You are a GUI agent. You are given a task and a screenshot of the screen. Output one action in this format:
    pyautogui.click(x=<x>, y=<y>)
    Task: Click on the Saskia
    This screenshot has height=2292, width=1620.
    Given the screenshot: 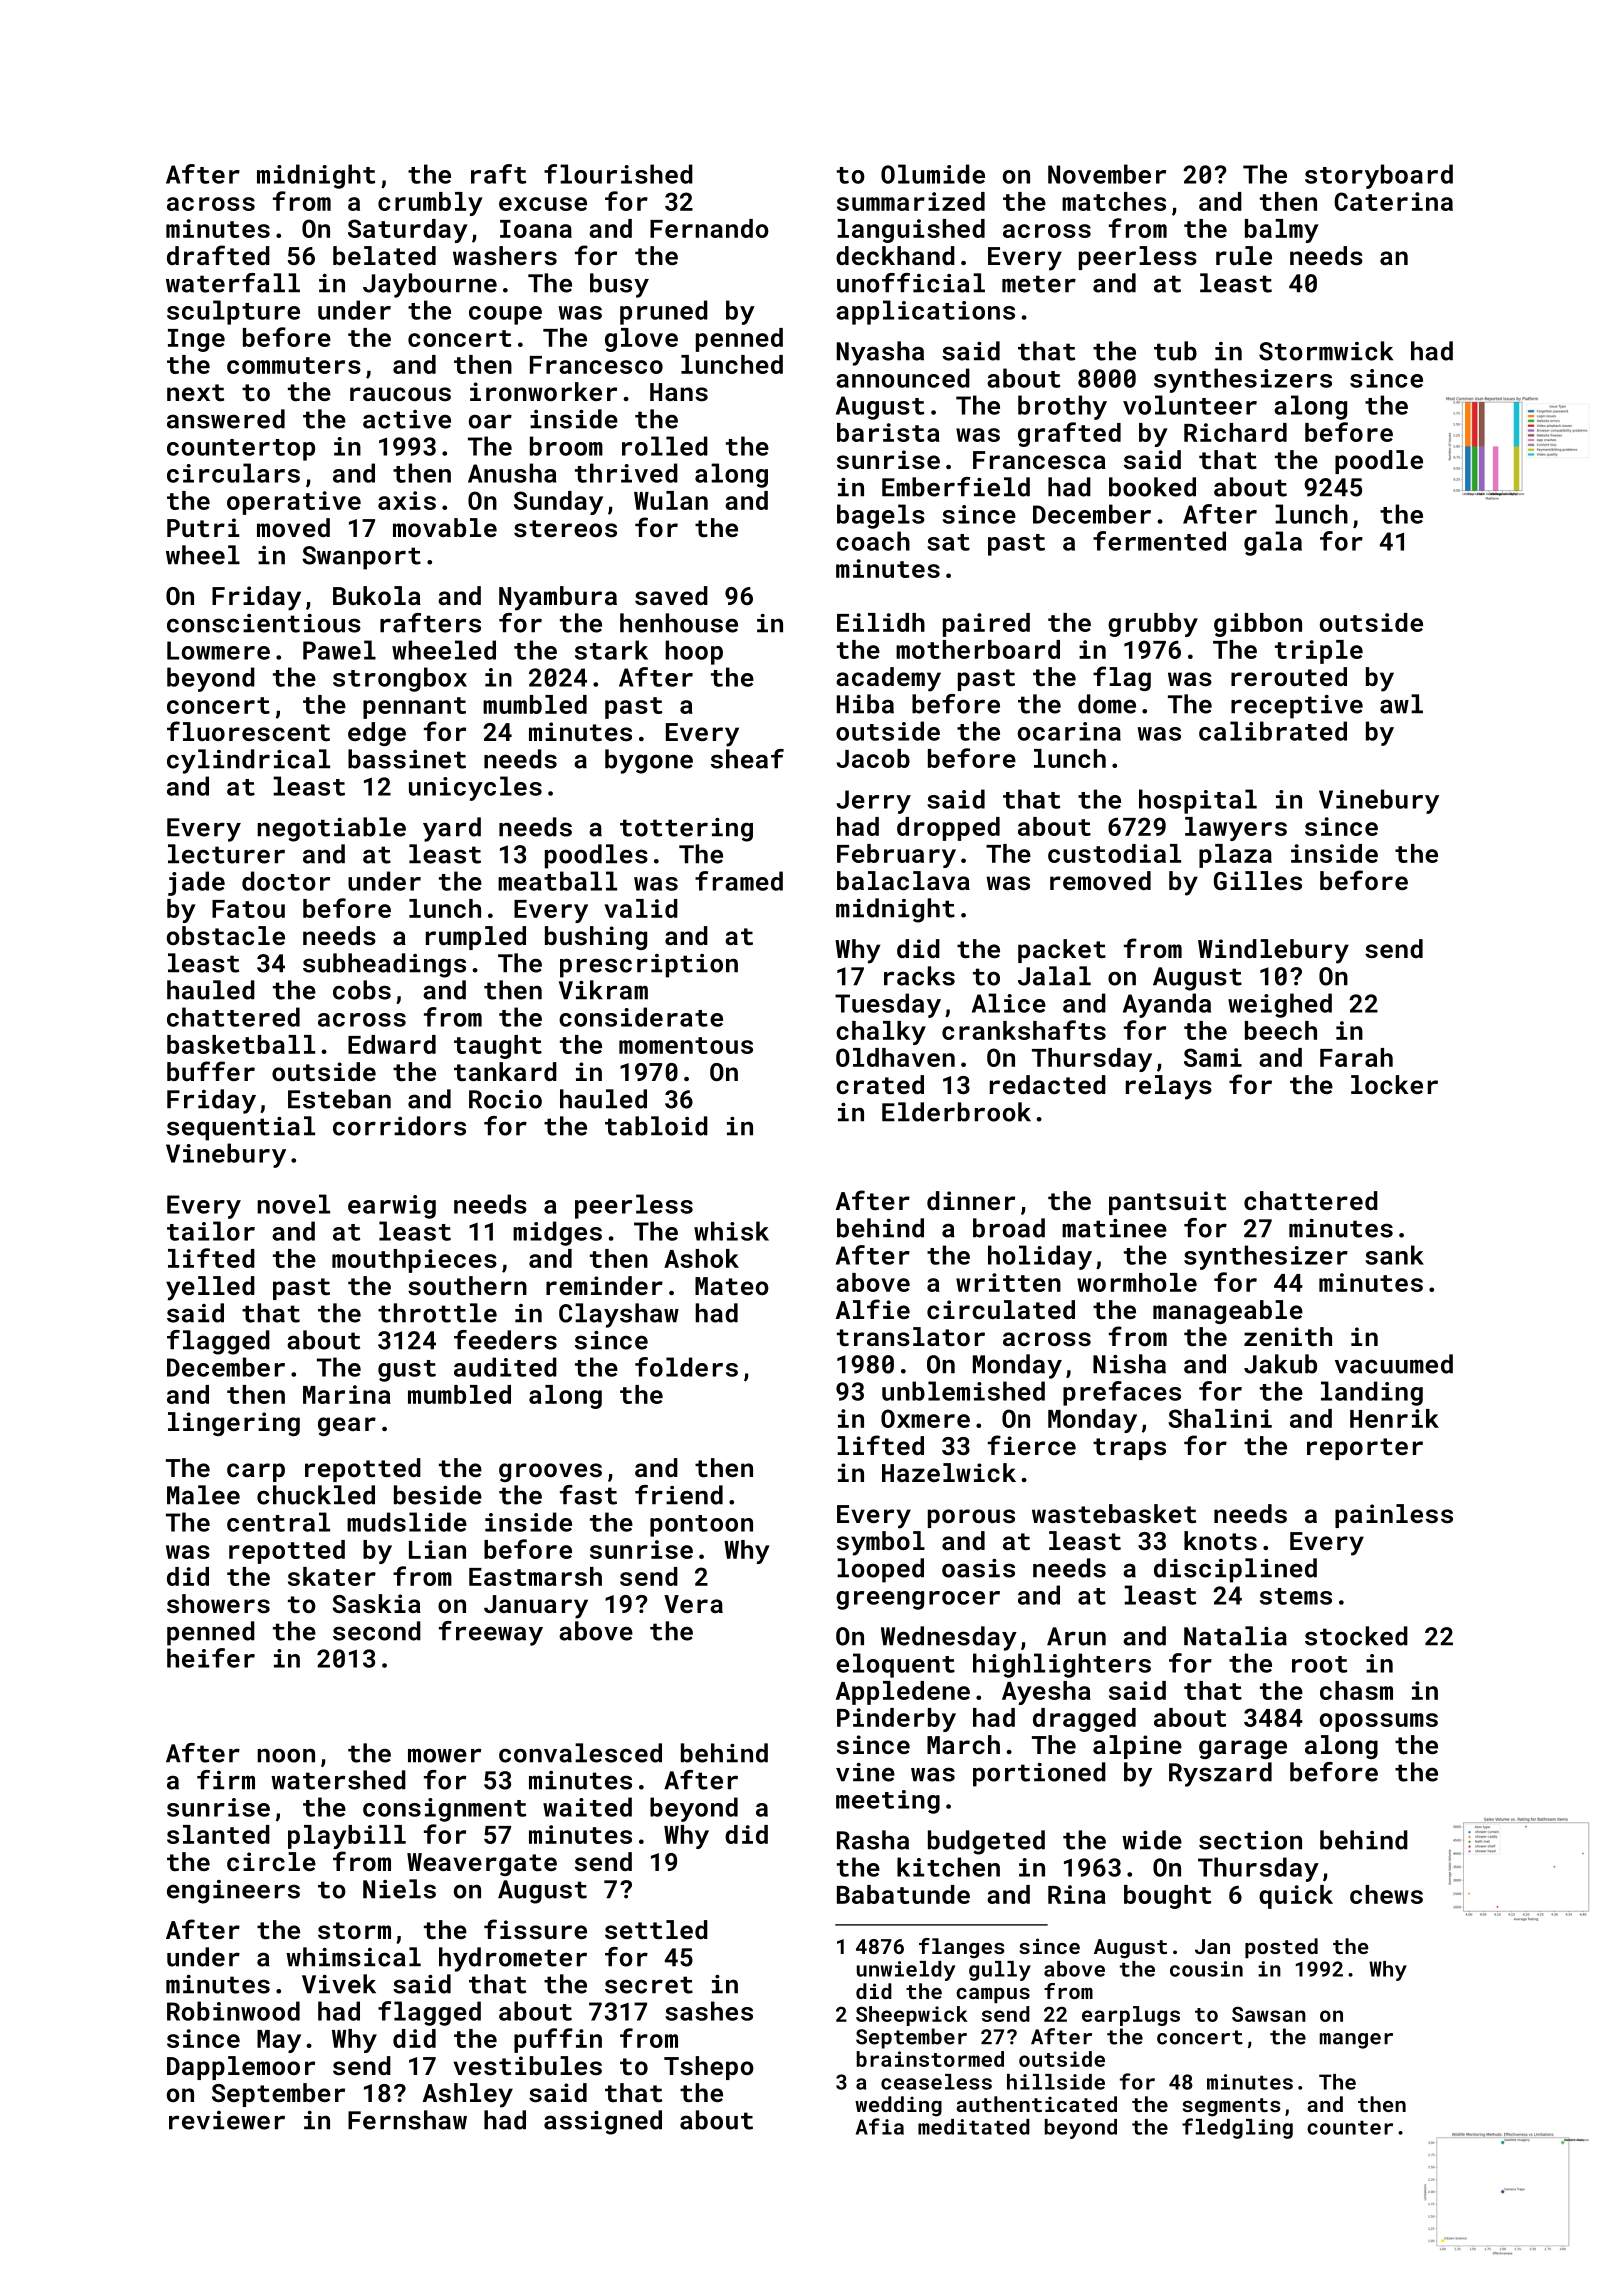 What is the action you would take?
    pyautogui.click(x=376, y=1604)
